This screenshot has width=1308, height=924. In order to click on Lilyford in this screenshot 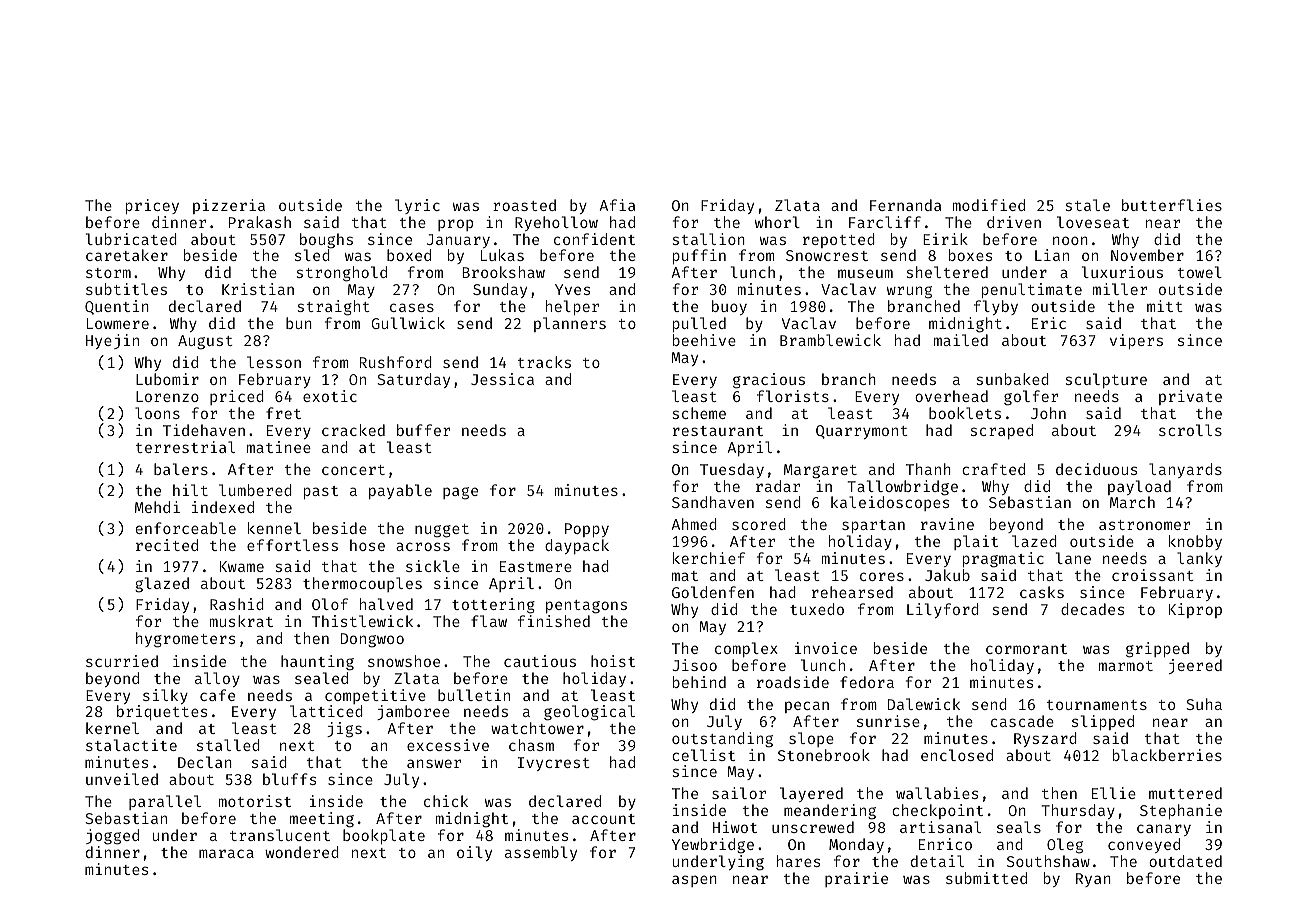, I will do `click(943, 610)`.
